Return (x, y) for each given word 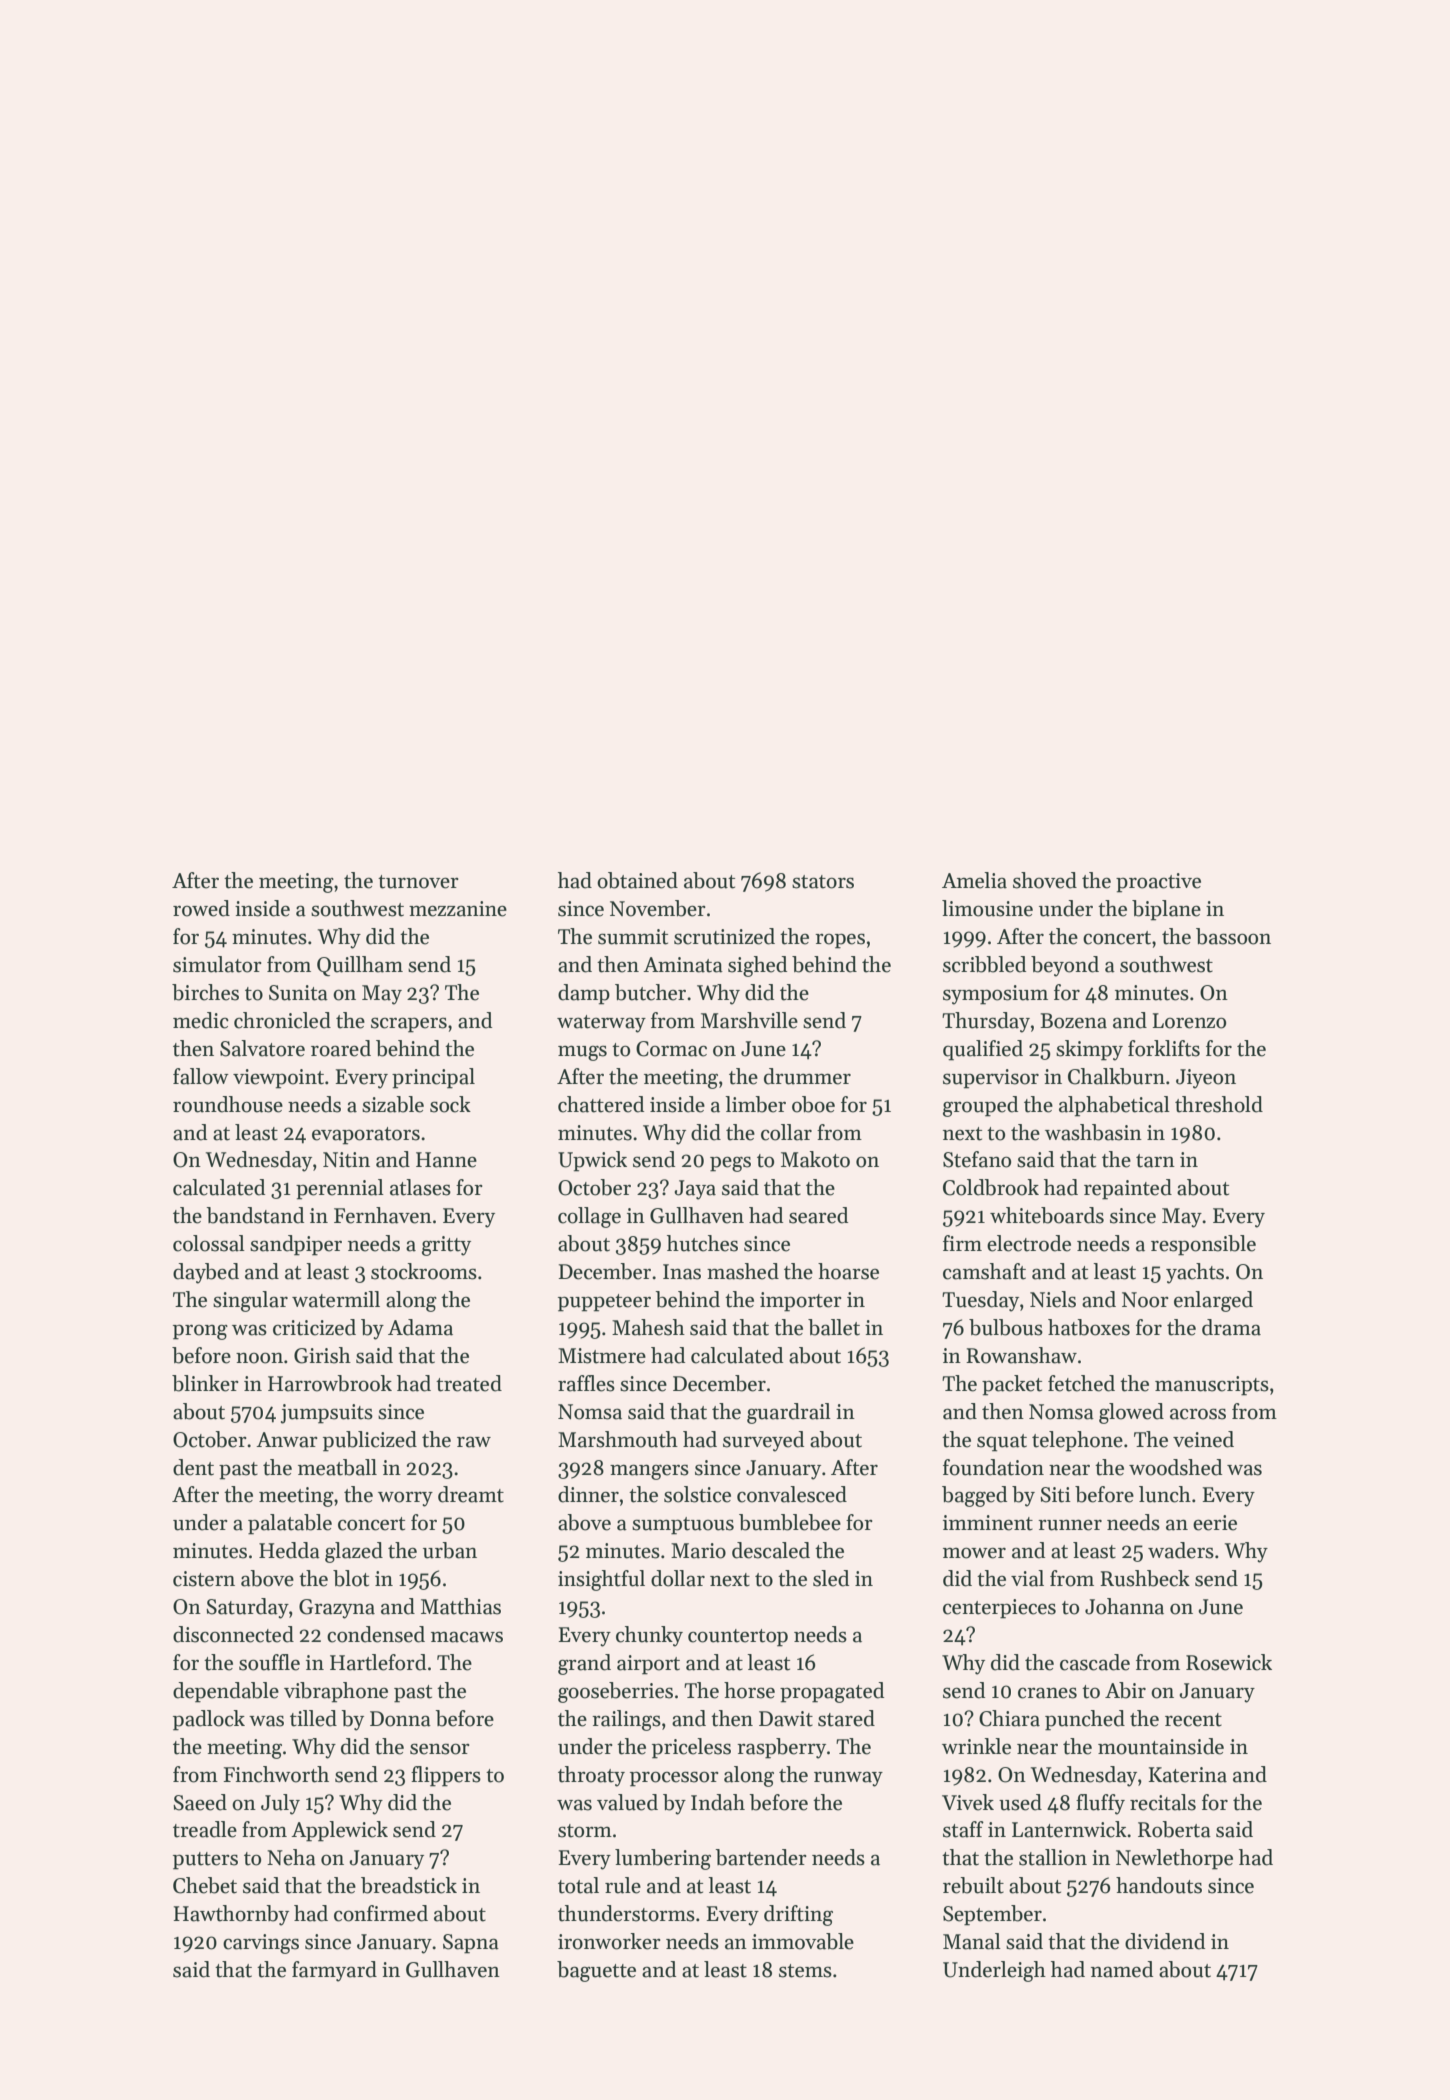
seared (818, 1215)
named (1122, 1969)
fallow (201, 1076)
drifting (798, 1915)
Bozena (1073, 1021)
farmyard (334, 1971)
